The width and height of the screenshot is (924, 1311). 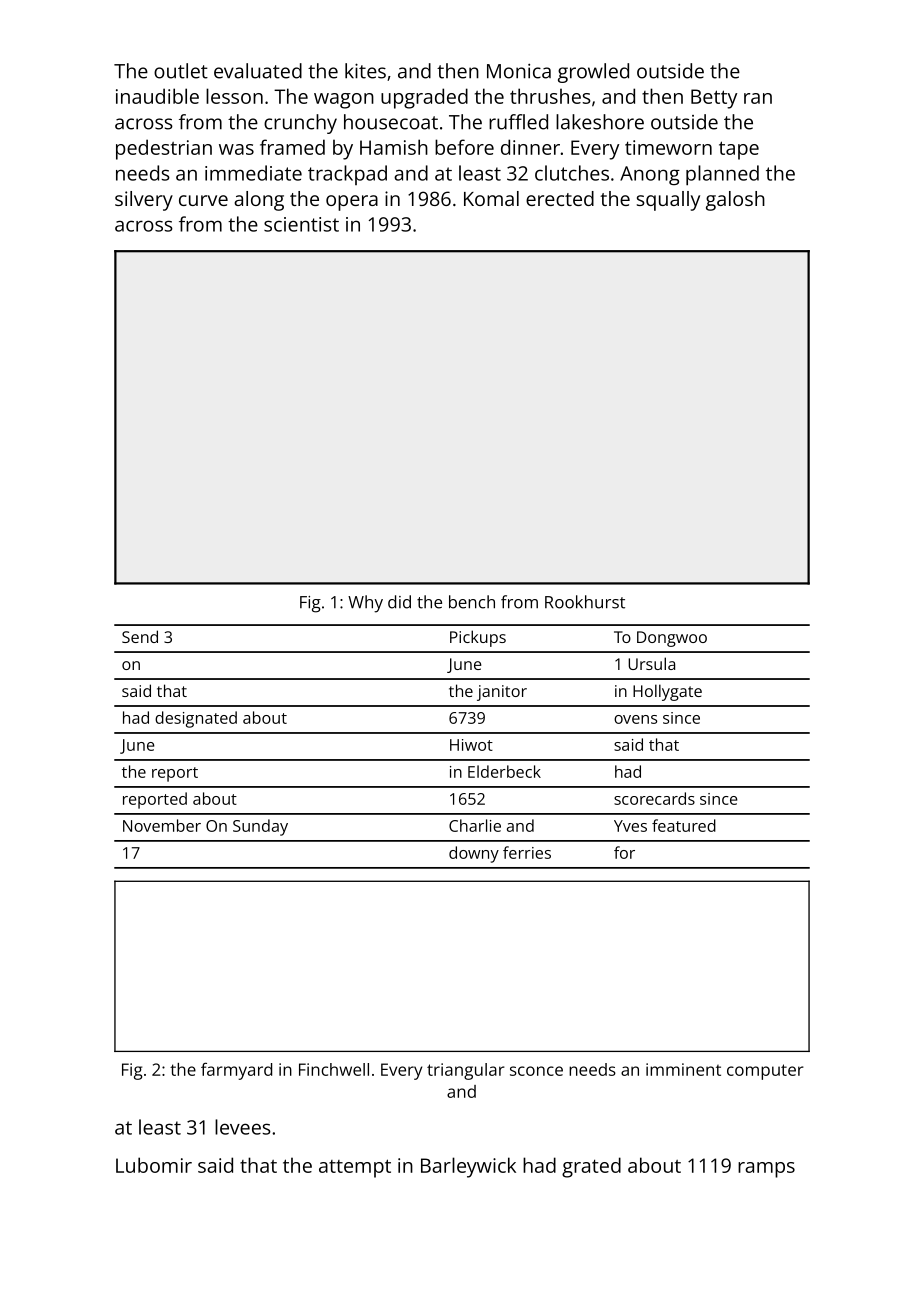 I want to click on galosh, so click(x=735, y=201).
